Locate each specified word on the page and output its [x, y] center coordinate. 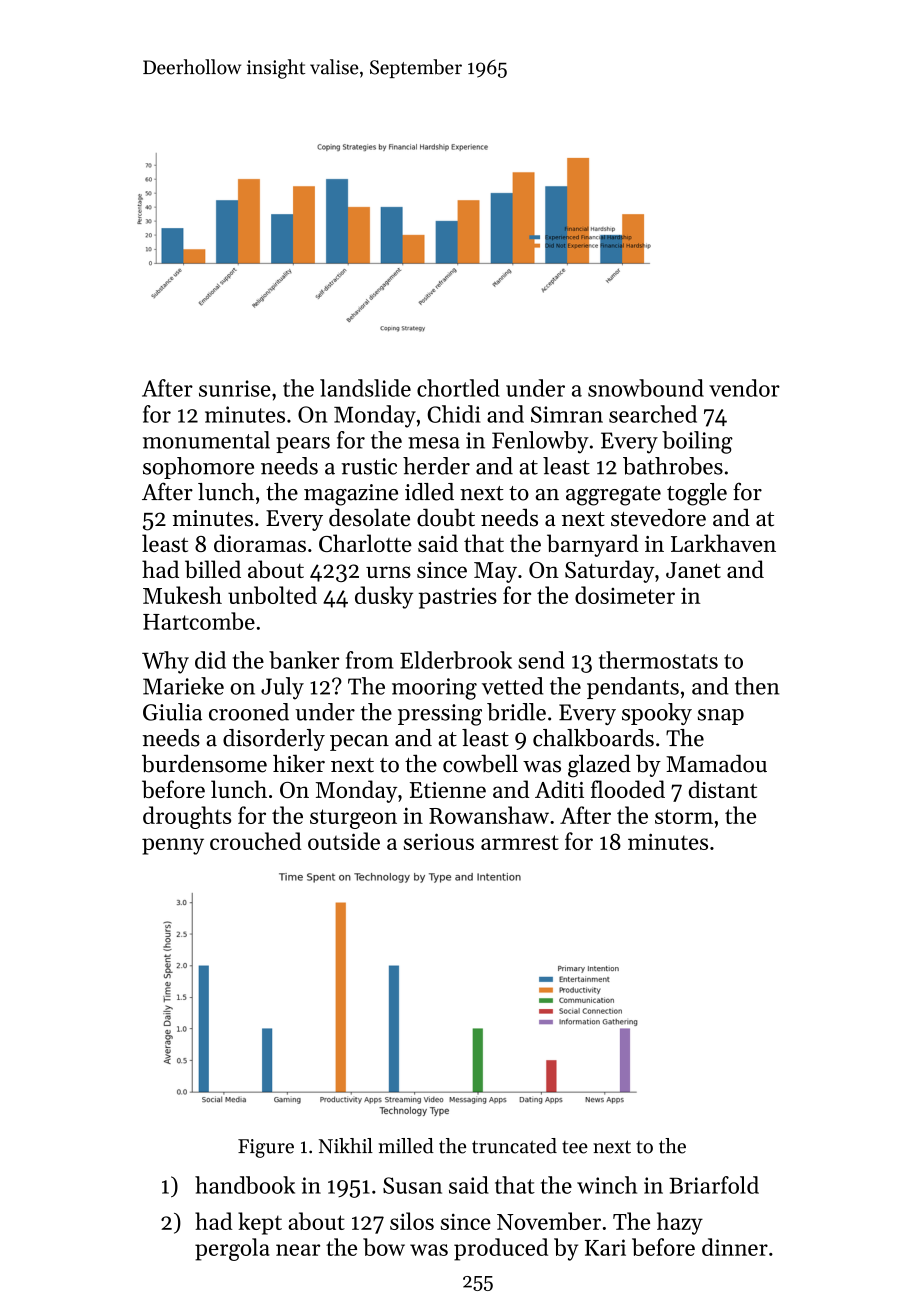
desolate [369, 517]
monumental [206, 440]
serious [439, 841]
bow [384, 1247]
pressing [440, 715]
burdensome [204, 763]
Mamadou [716, 763]
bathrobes [673, 466]
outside [344, 841]
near [298, 1250]
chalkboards [593, 738]
